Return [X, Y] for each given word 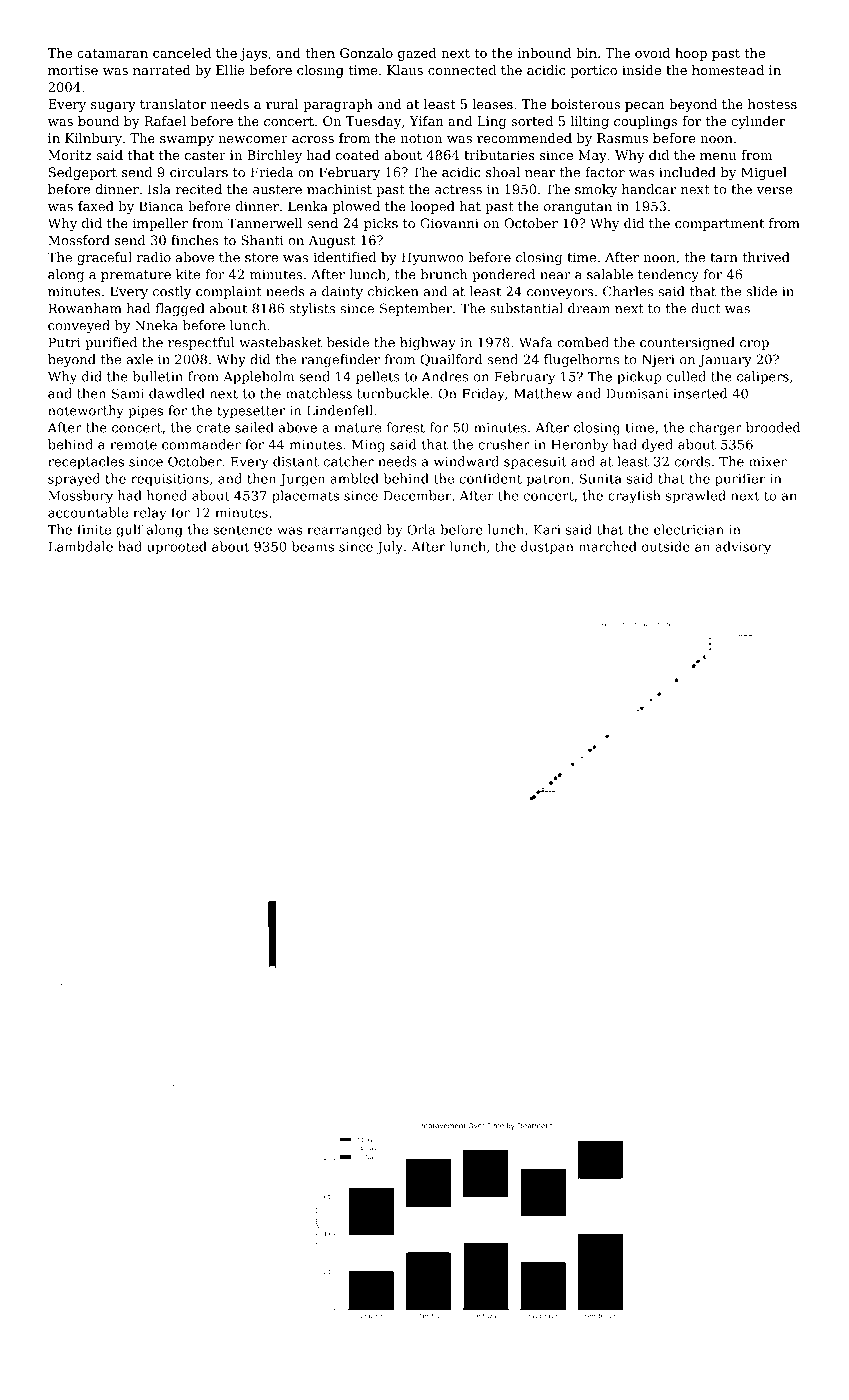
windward [466, 461]
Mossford [79, 240]
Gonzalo [366, 53]
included [687, 172]
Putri [64, 342]
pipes [145, 411]
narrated [162, 70]
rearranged [344, 531]
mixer [768, 462]
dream [589, 308]
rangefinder [340, 360]
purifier [740, 479]
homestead [728, 70]
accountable [88, 512]
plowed [356, 207]
